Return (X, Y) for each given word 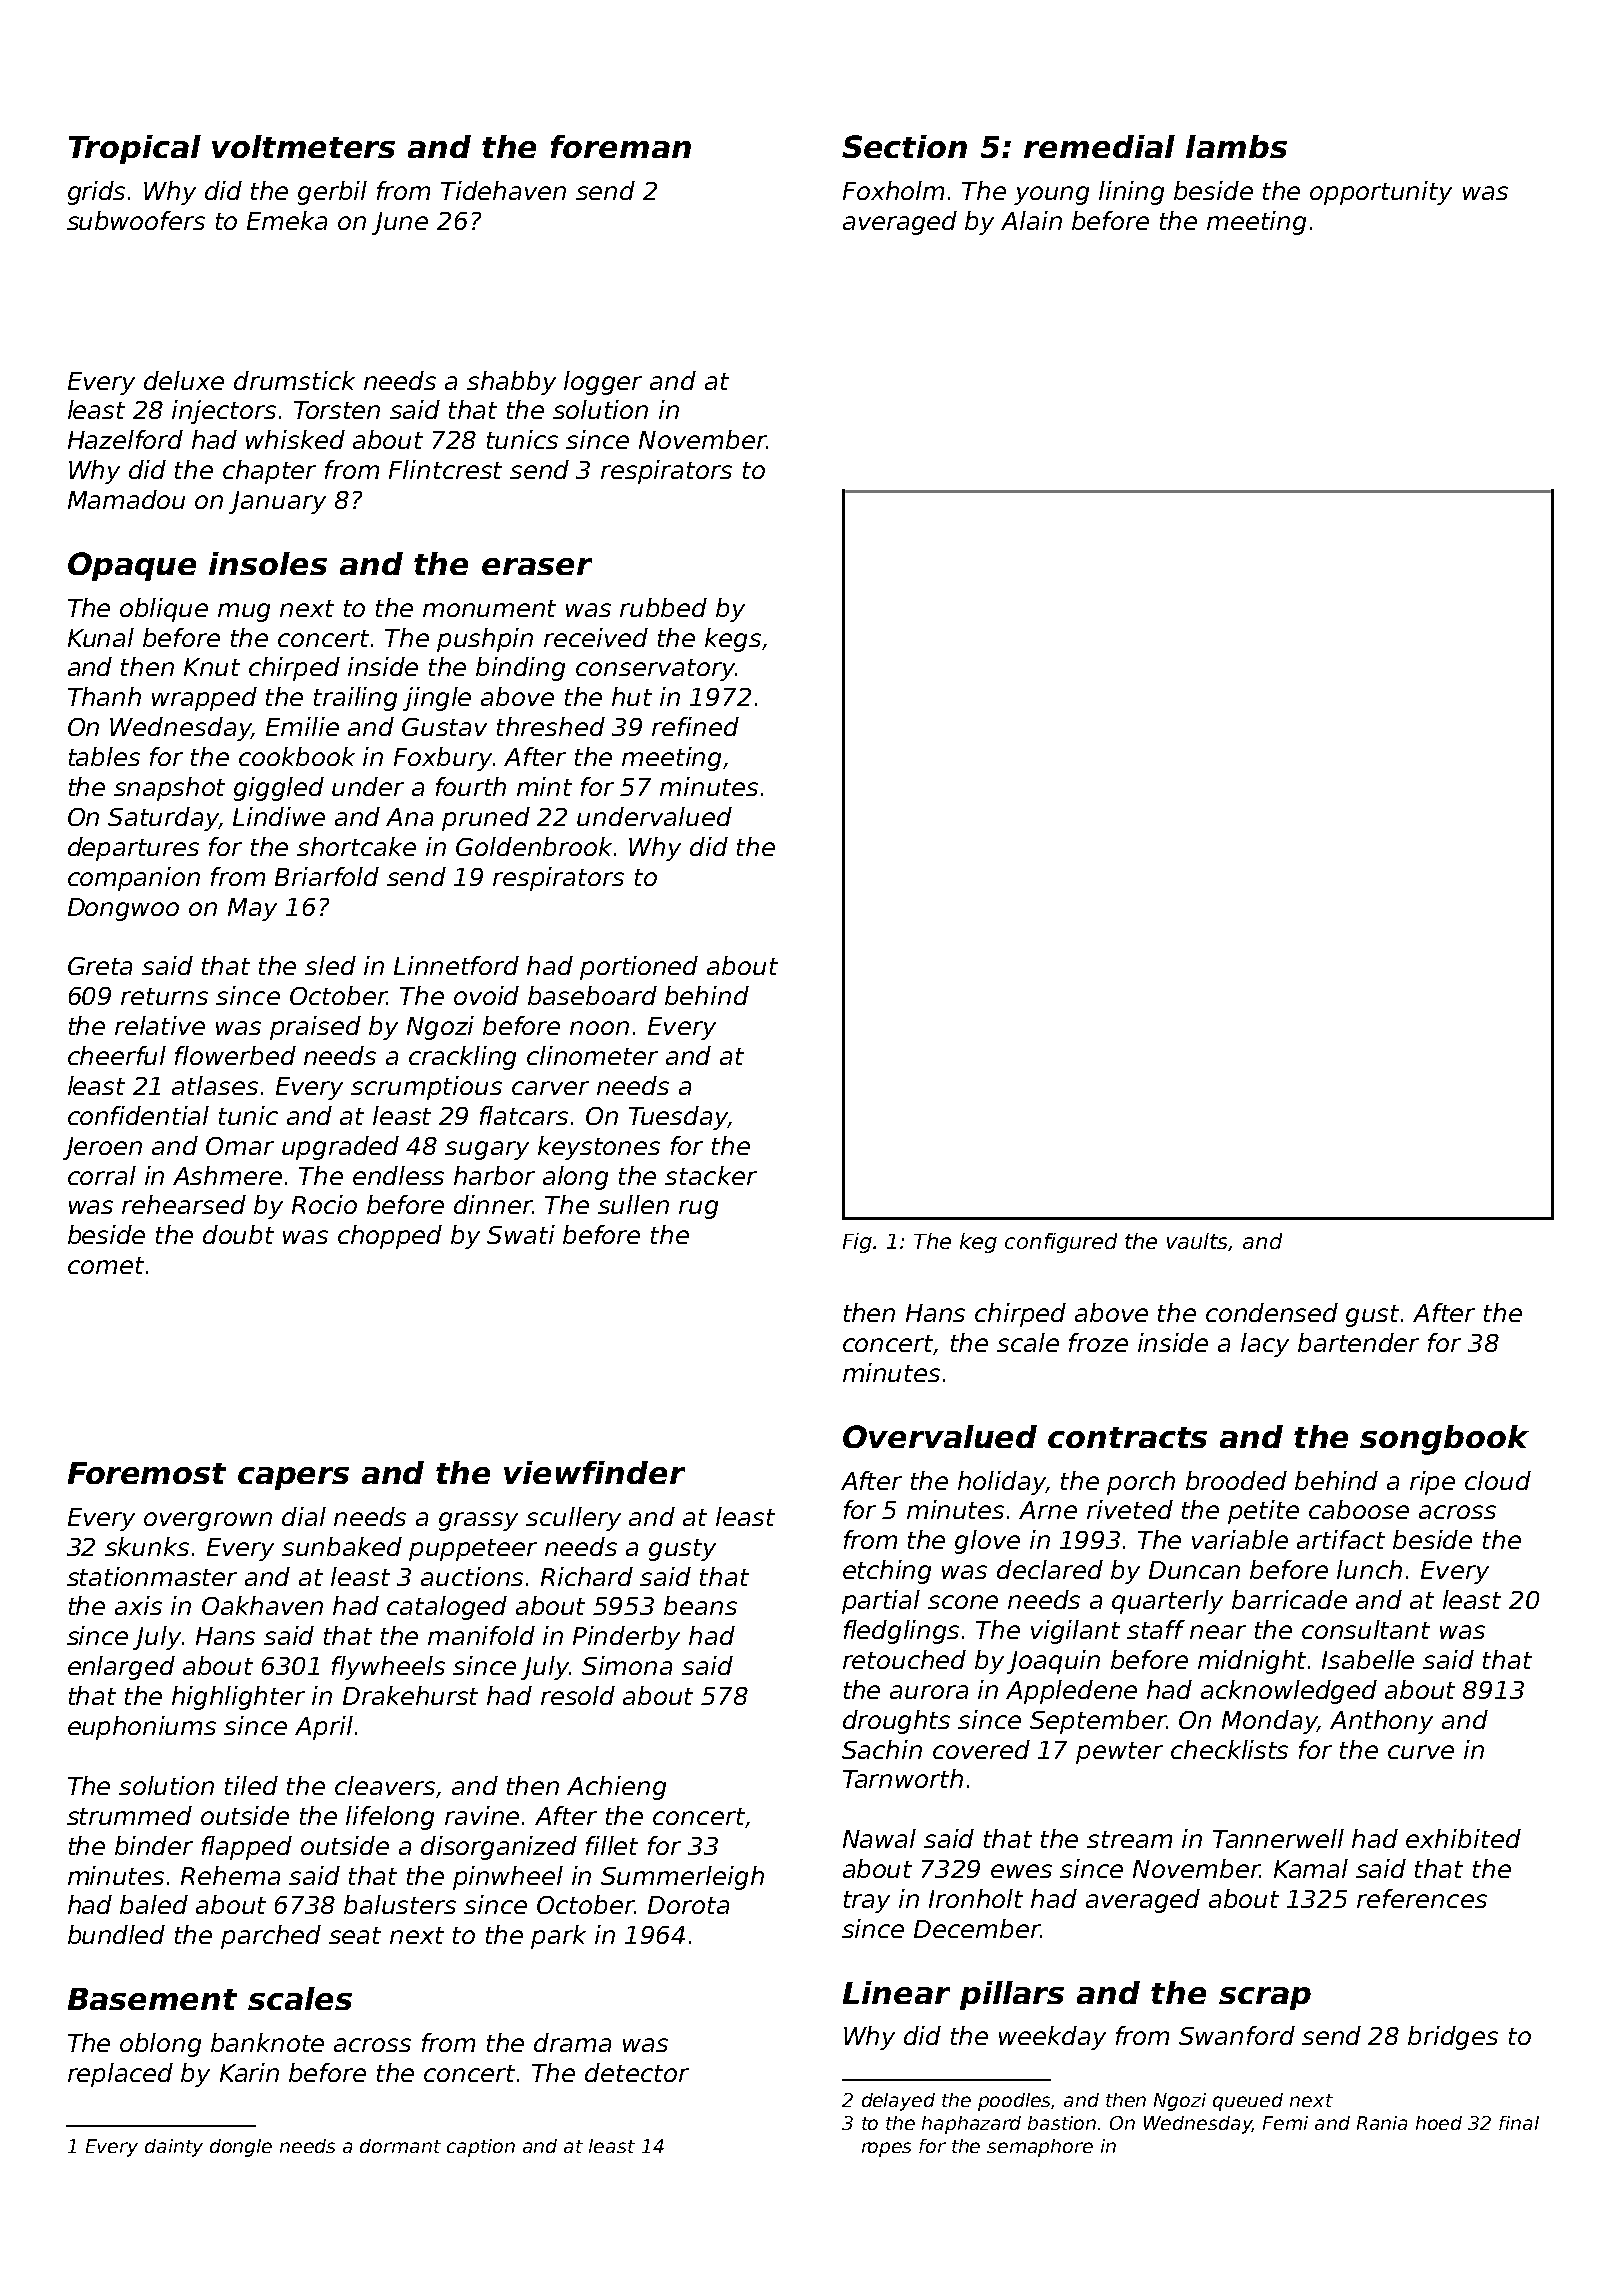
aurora (929, 1692)
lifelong (390, 1818)
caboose (1359, 1509)
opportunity (1381, 193)
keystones (599, 1148)
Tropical (135, 149)
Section (904, 146)
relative (160, 1025)
